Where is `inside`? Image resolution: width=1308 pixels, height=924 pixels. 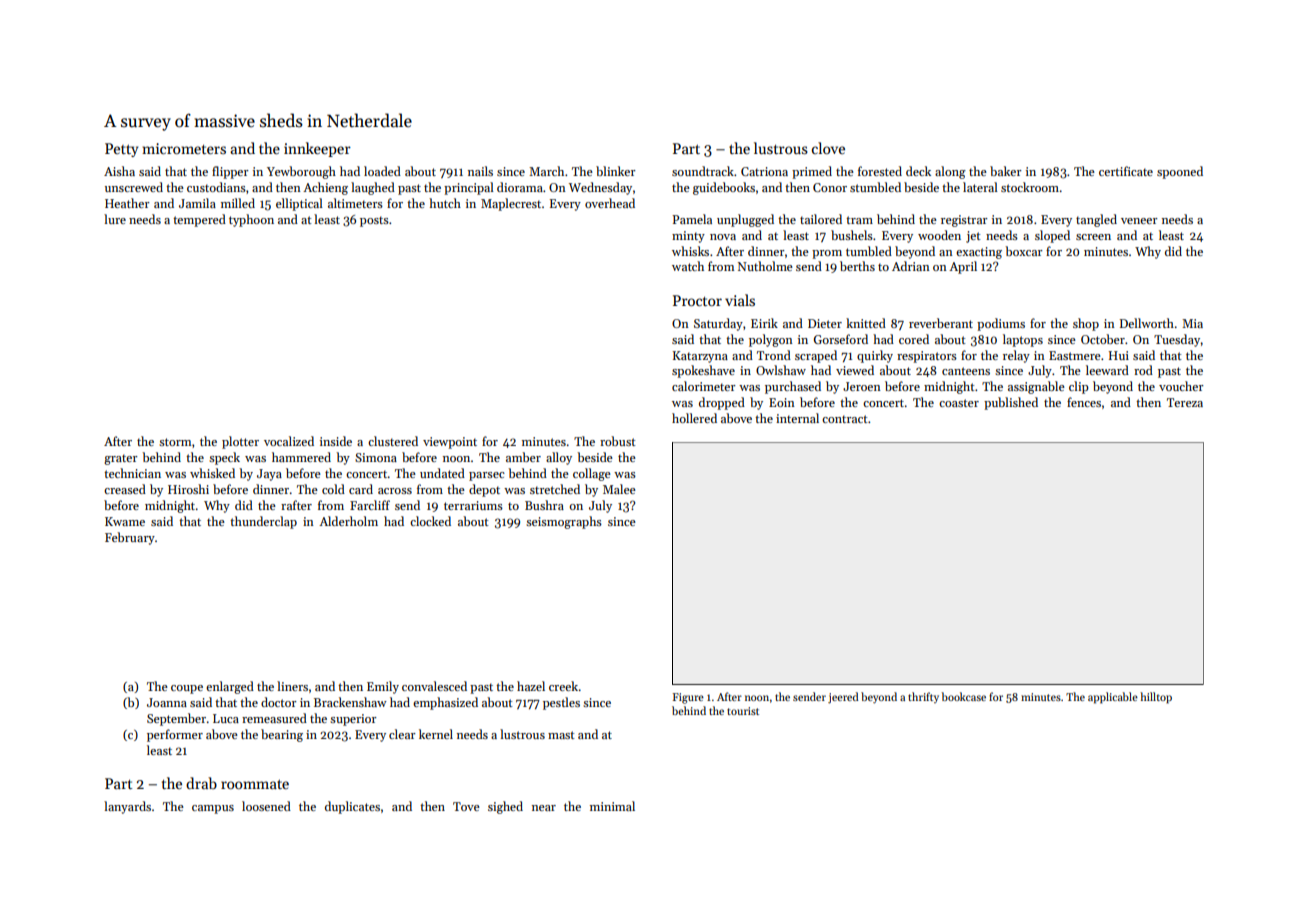
inside is located at coordinates (336, 441).
